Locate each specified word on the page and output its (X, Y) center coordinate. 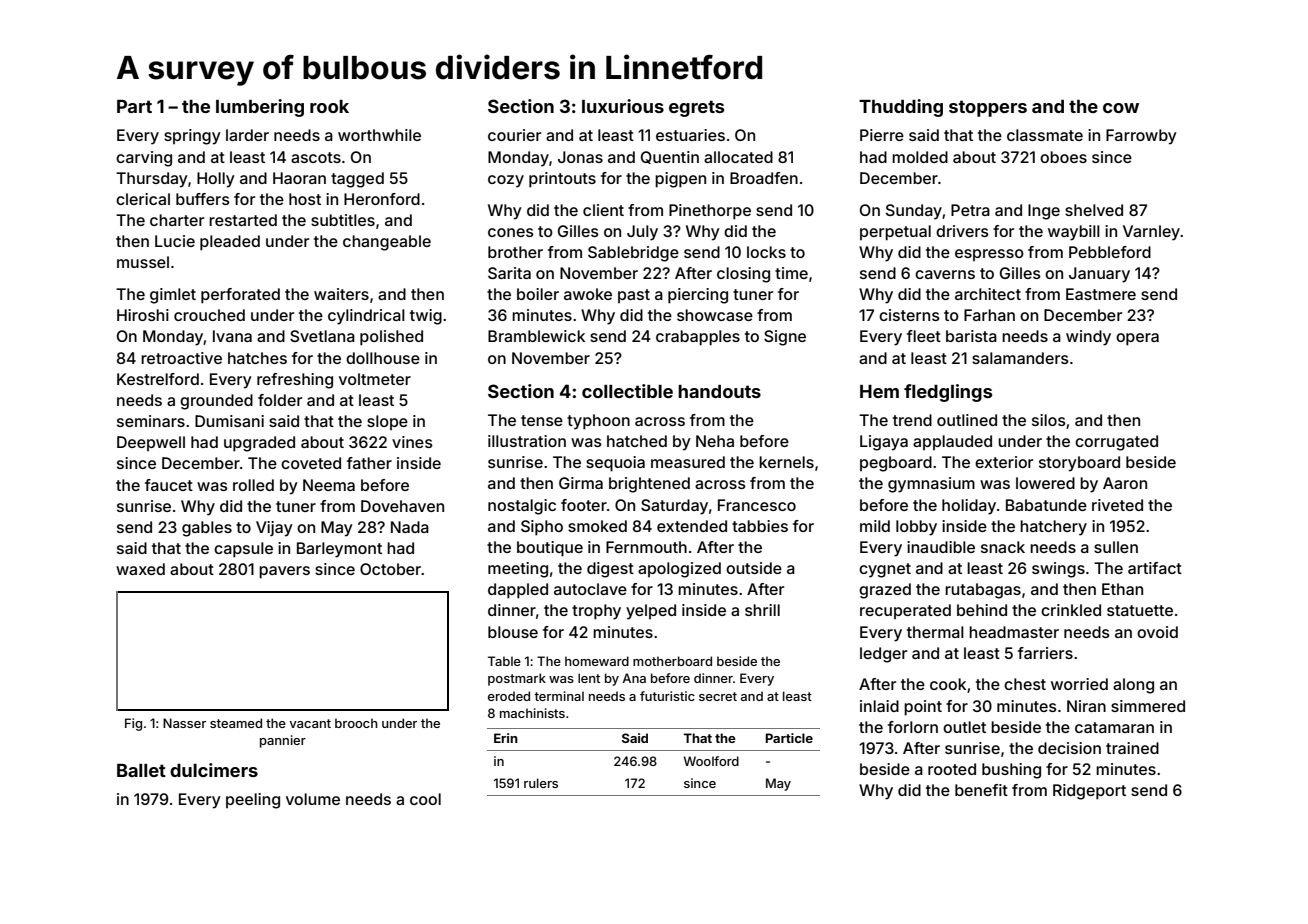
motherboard (672, 661)
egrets (696, 108)
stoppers (988, 108)
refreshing (295, 381)
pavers (284, 572)
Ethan (1122, 589)
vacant (310, 723)
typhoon (598, 422)
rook (329, 106)
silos (1049, 420)
